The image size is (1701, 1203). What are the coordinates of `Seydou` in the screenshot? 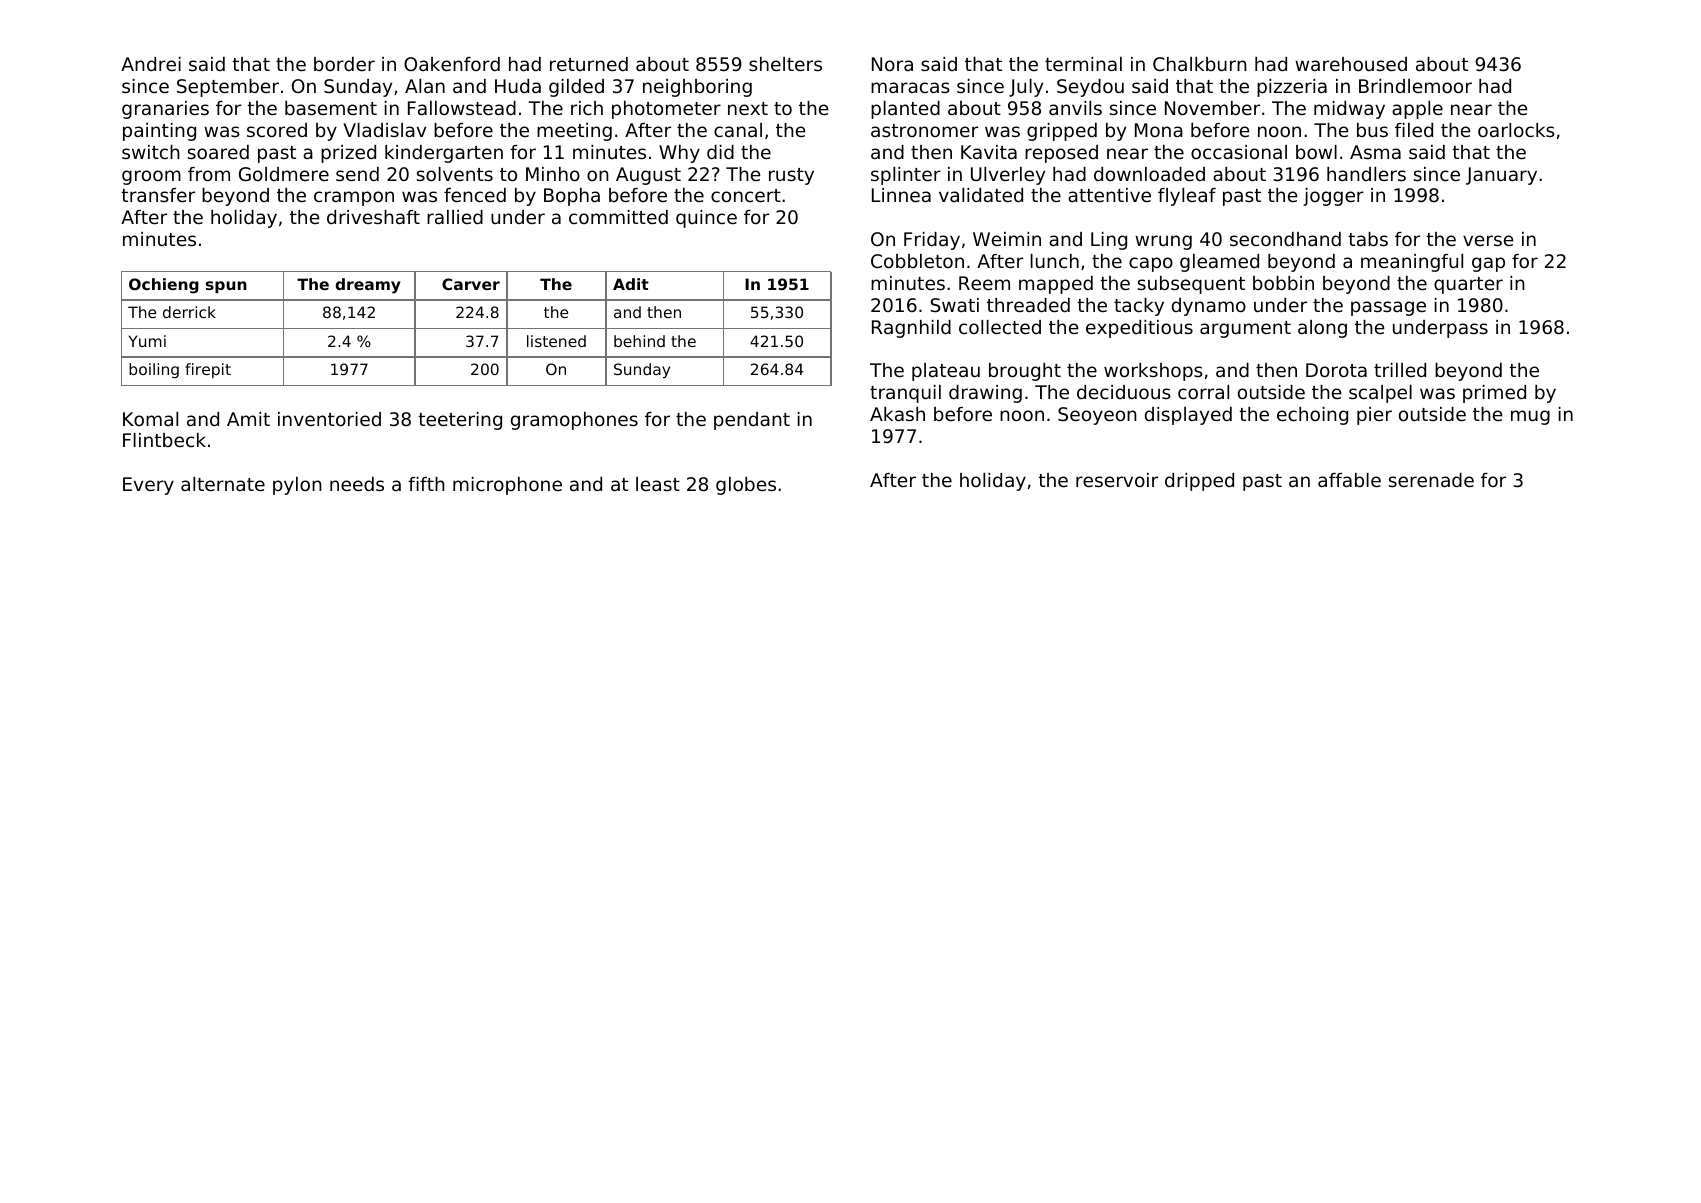 It's located at (1090, 88).
